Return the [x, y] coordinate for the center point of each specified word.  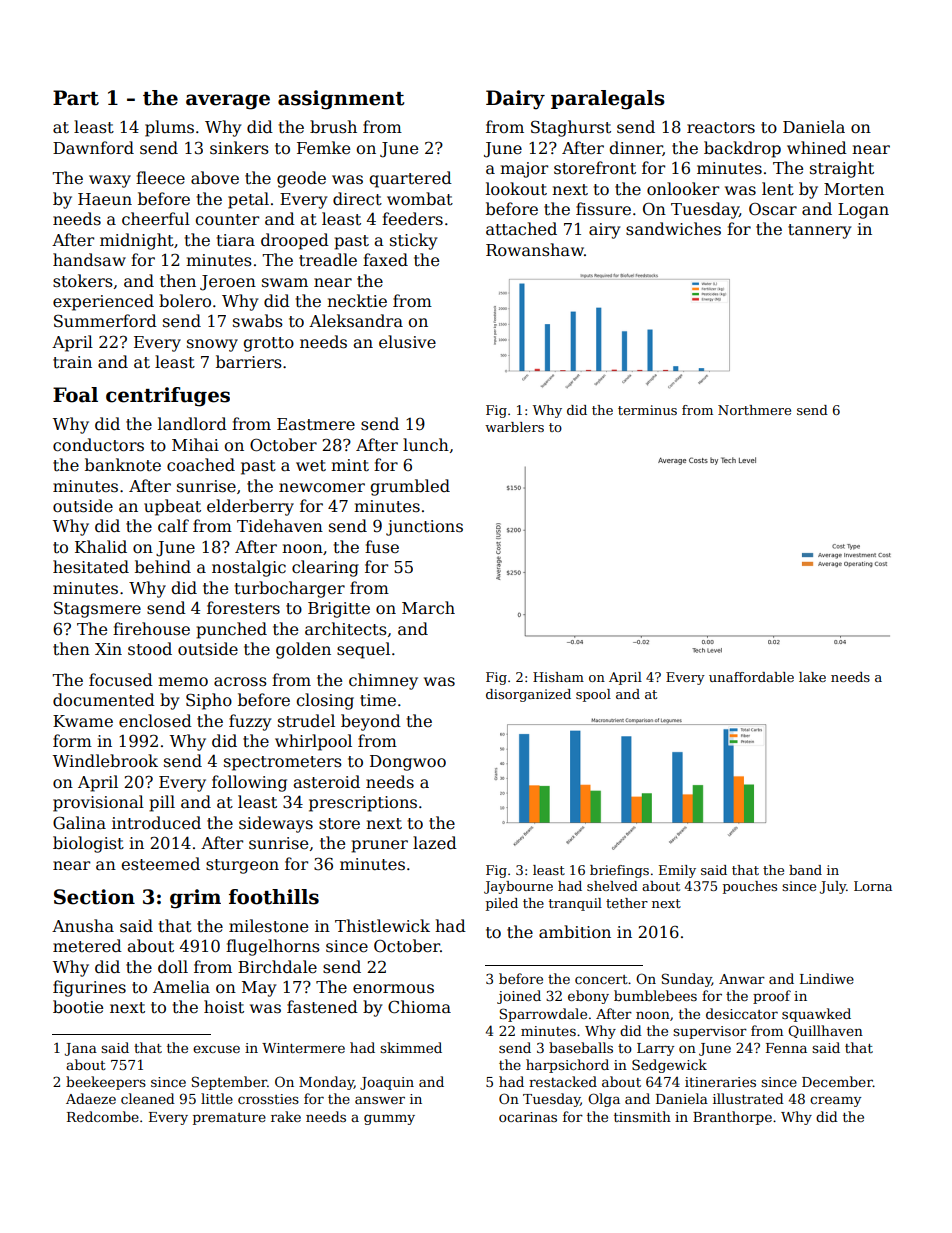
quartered [410, 179]
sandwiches [673, 229]
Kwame [83, 721]
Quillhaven [825, 1031]
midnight [137, 241]
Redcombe [103, 1116]
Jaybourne [518, 887]
